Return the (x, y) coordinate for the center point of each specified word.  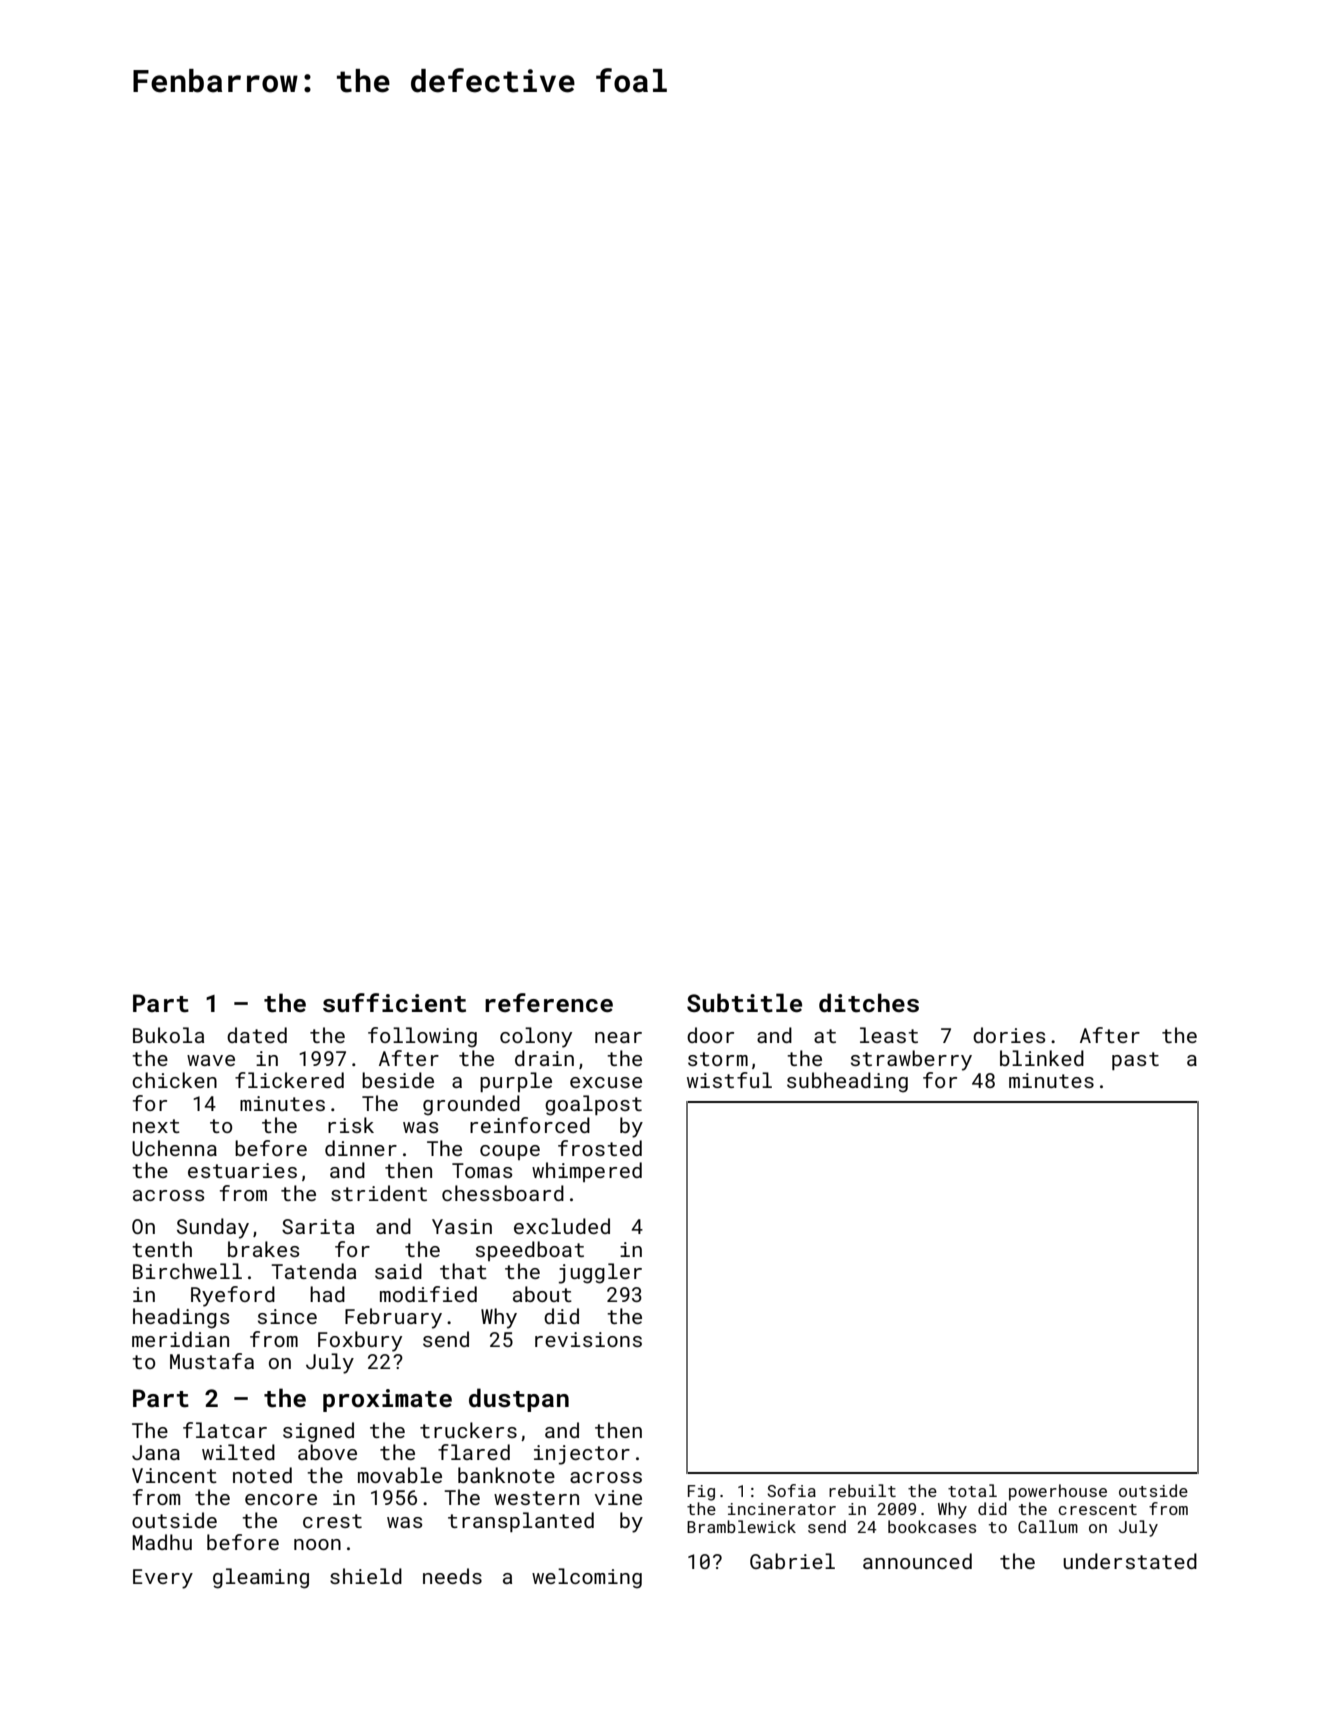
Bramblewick (741, 1526)
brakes (263, 1249)
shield (366, 1576)
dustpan (519, 1400)
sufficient (394, 1003)
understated (1130, 1561)
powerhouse (1058, 1492)
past (1135, 1061)
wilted (238, 1452)
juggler (600, 1273)
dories (1009, 1035)
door (710, 1035)
